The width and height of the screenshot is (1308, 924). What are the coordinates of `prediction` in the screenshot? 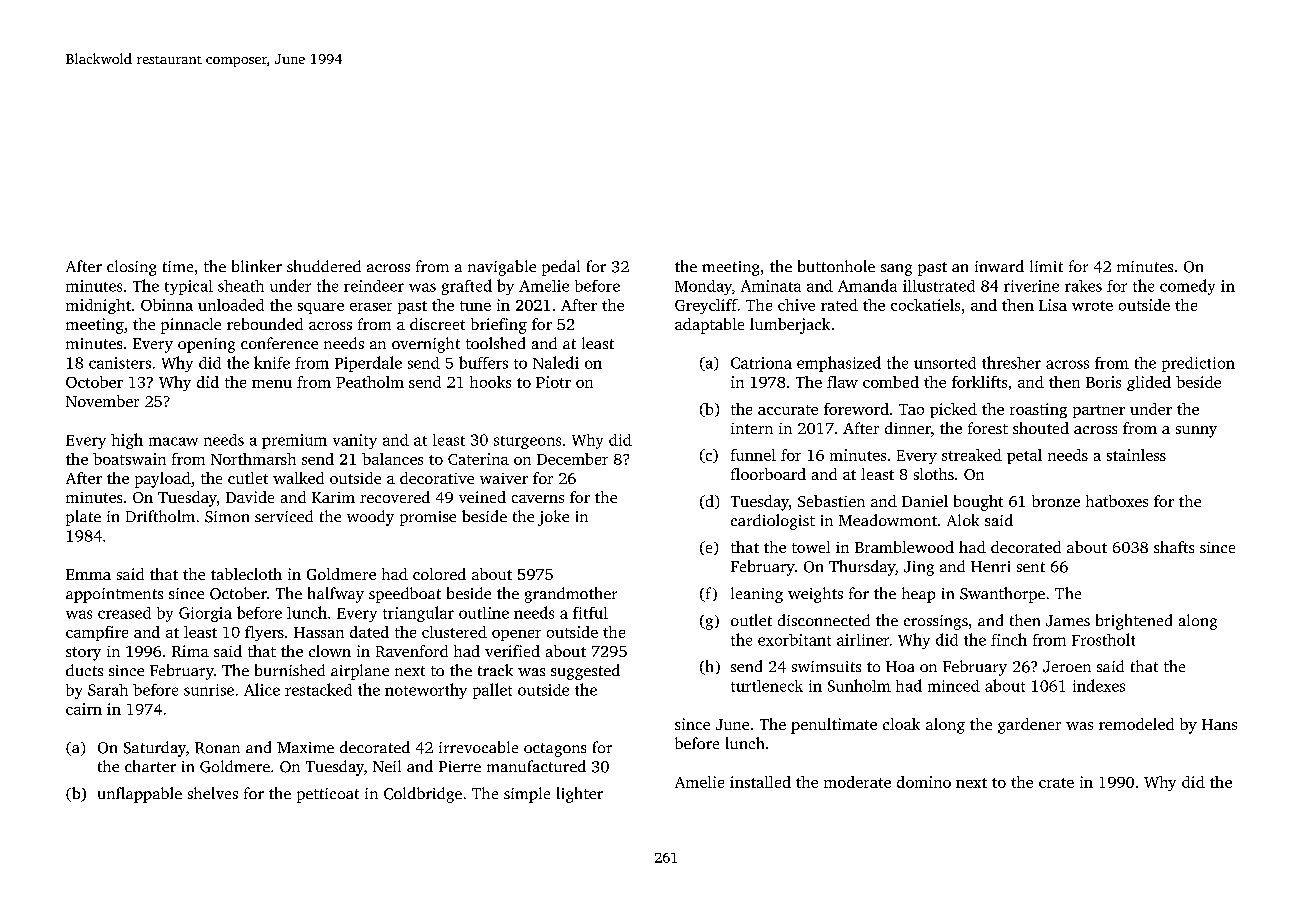 It's located at (1198, 364).
